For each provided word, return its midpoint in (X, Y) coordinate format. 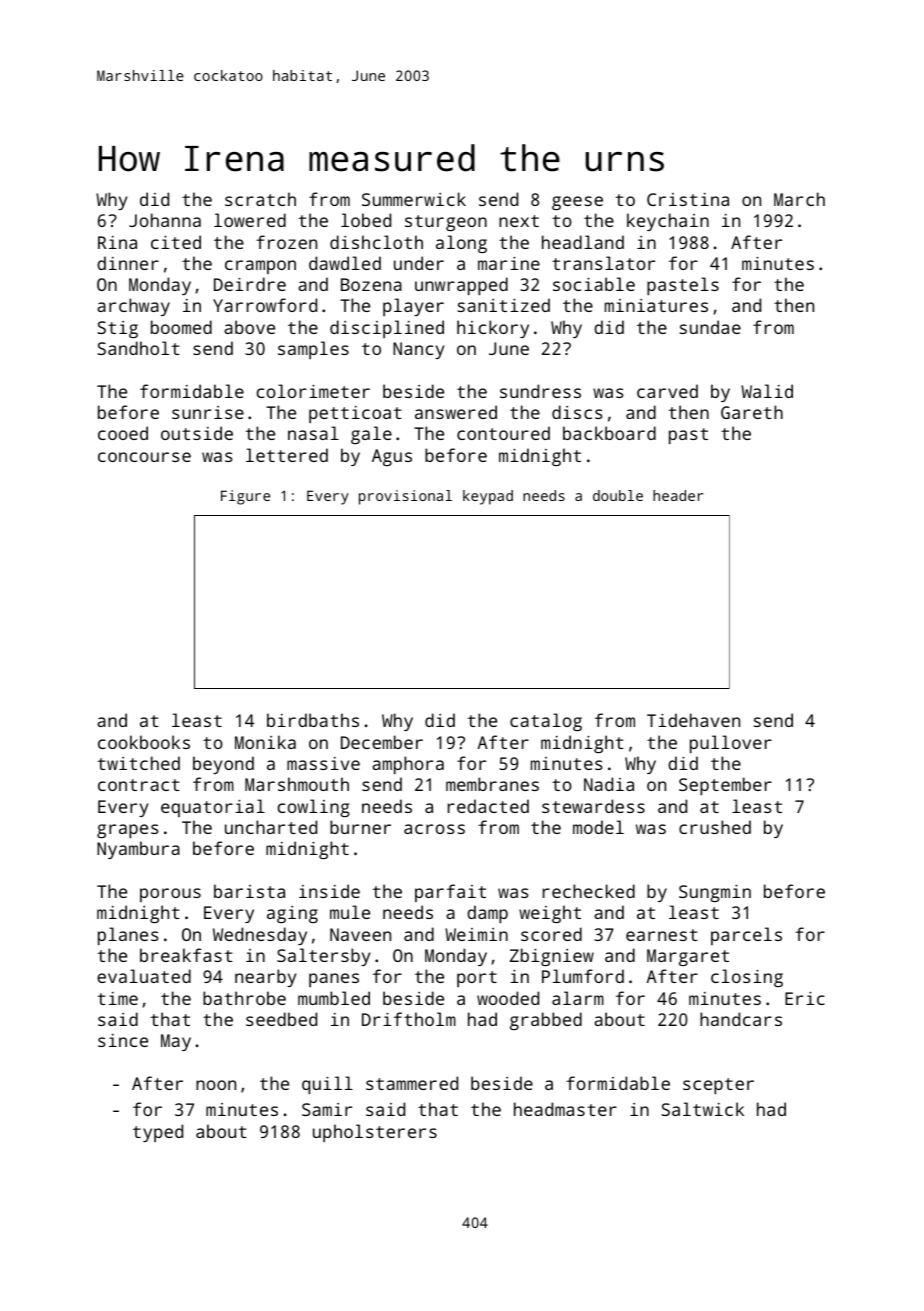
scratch (260, 199)
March (799, 199)
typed (158, 1133)
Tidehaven (693, 720)
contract (139, 785)
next (519, 221)
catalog (546, 722)
